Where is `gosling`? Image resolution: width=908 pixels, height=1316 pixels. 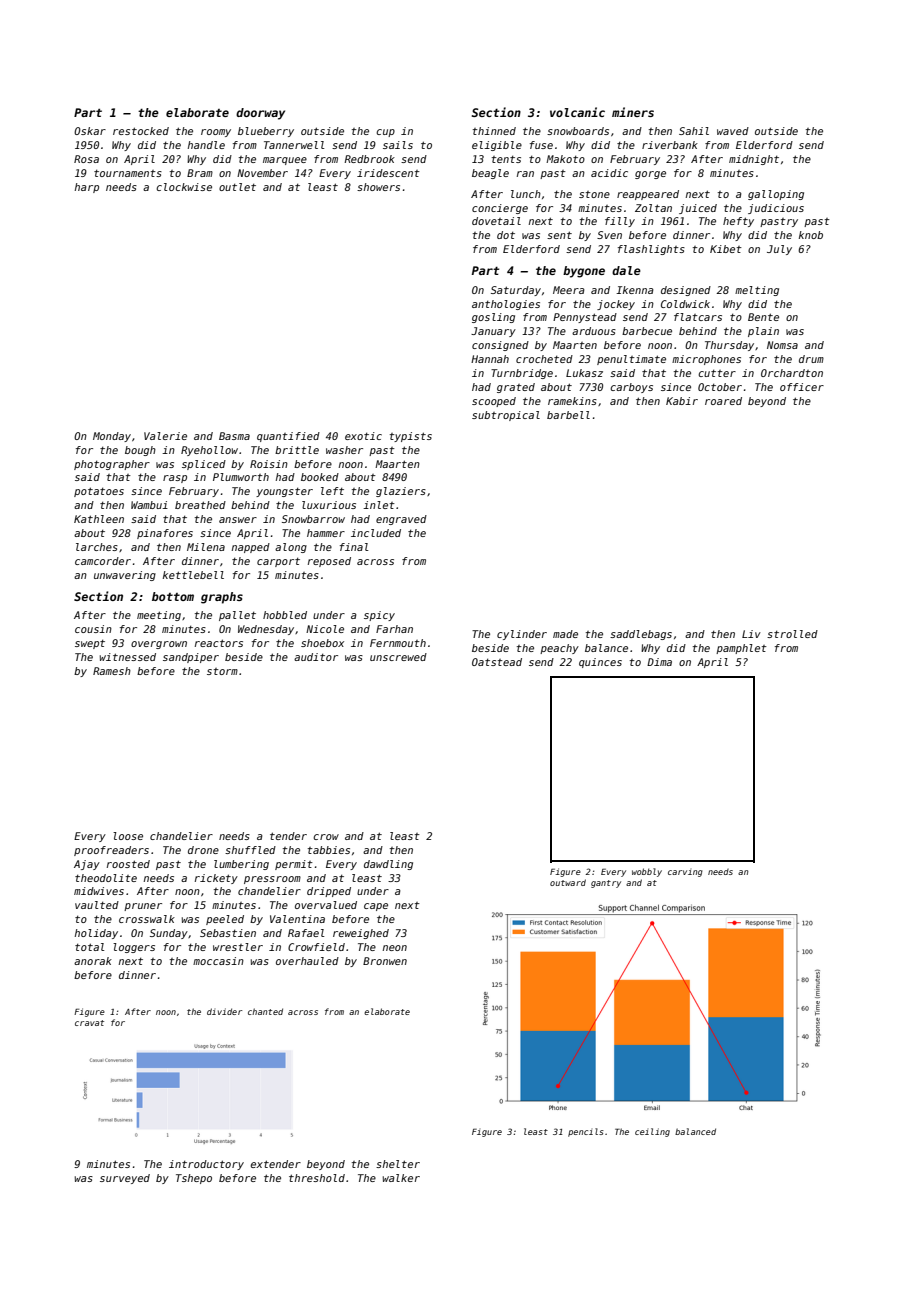
gosling is located at coordinates (493, 318).
